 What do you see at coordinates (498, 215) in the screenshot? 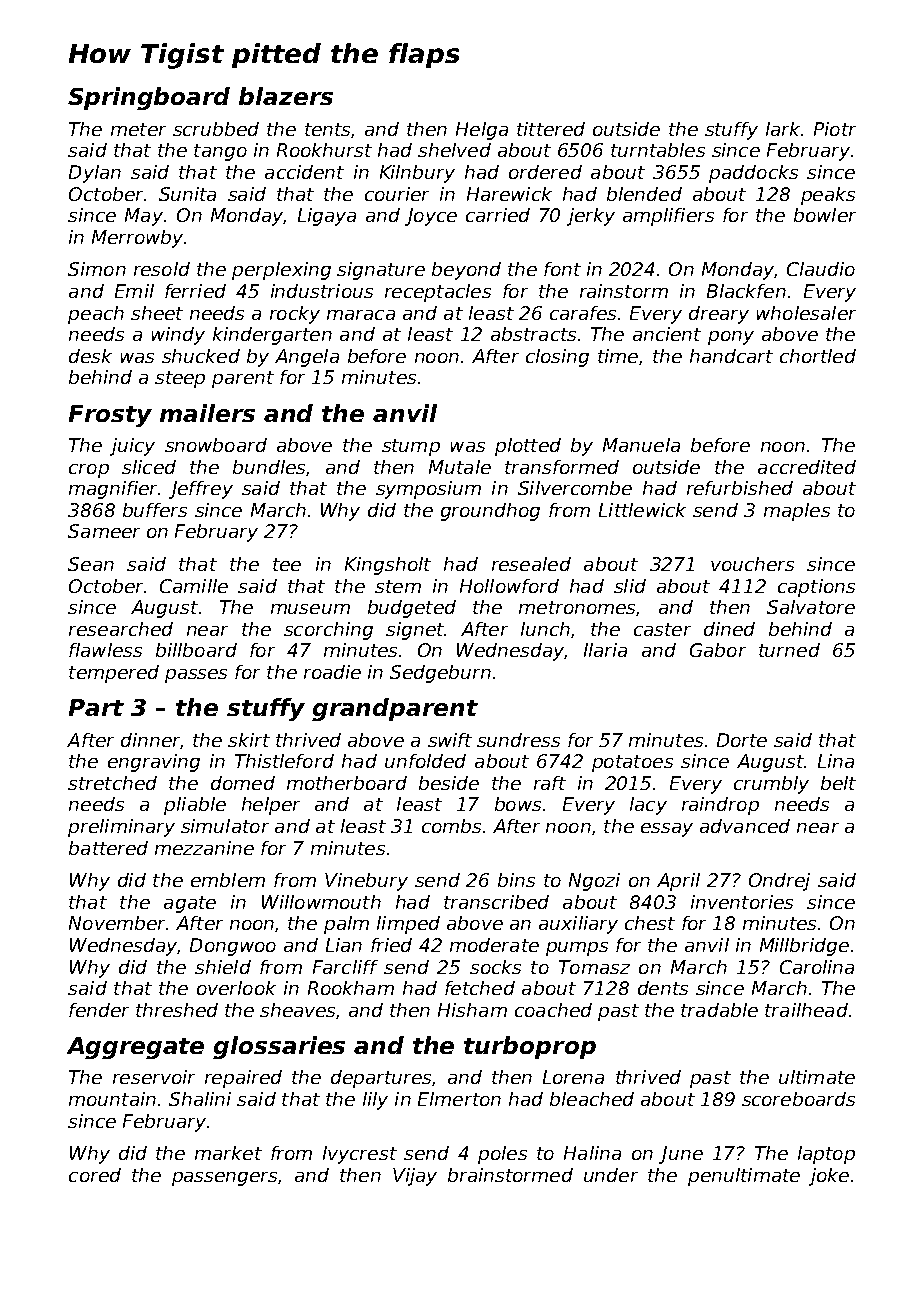
I see `carried` at bounding box center [498, 215].
